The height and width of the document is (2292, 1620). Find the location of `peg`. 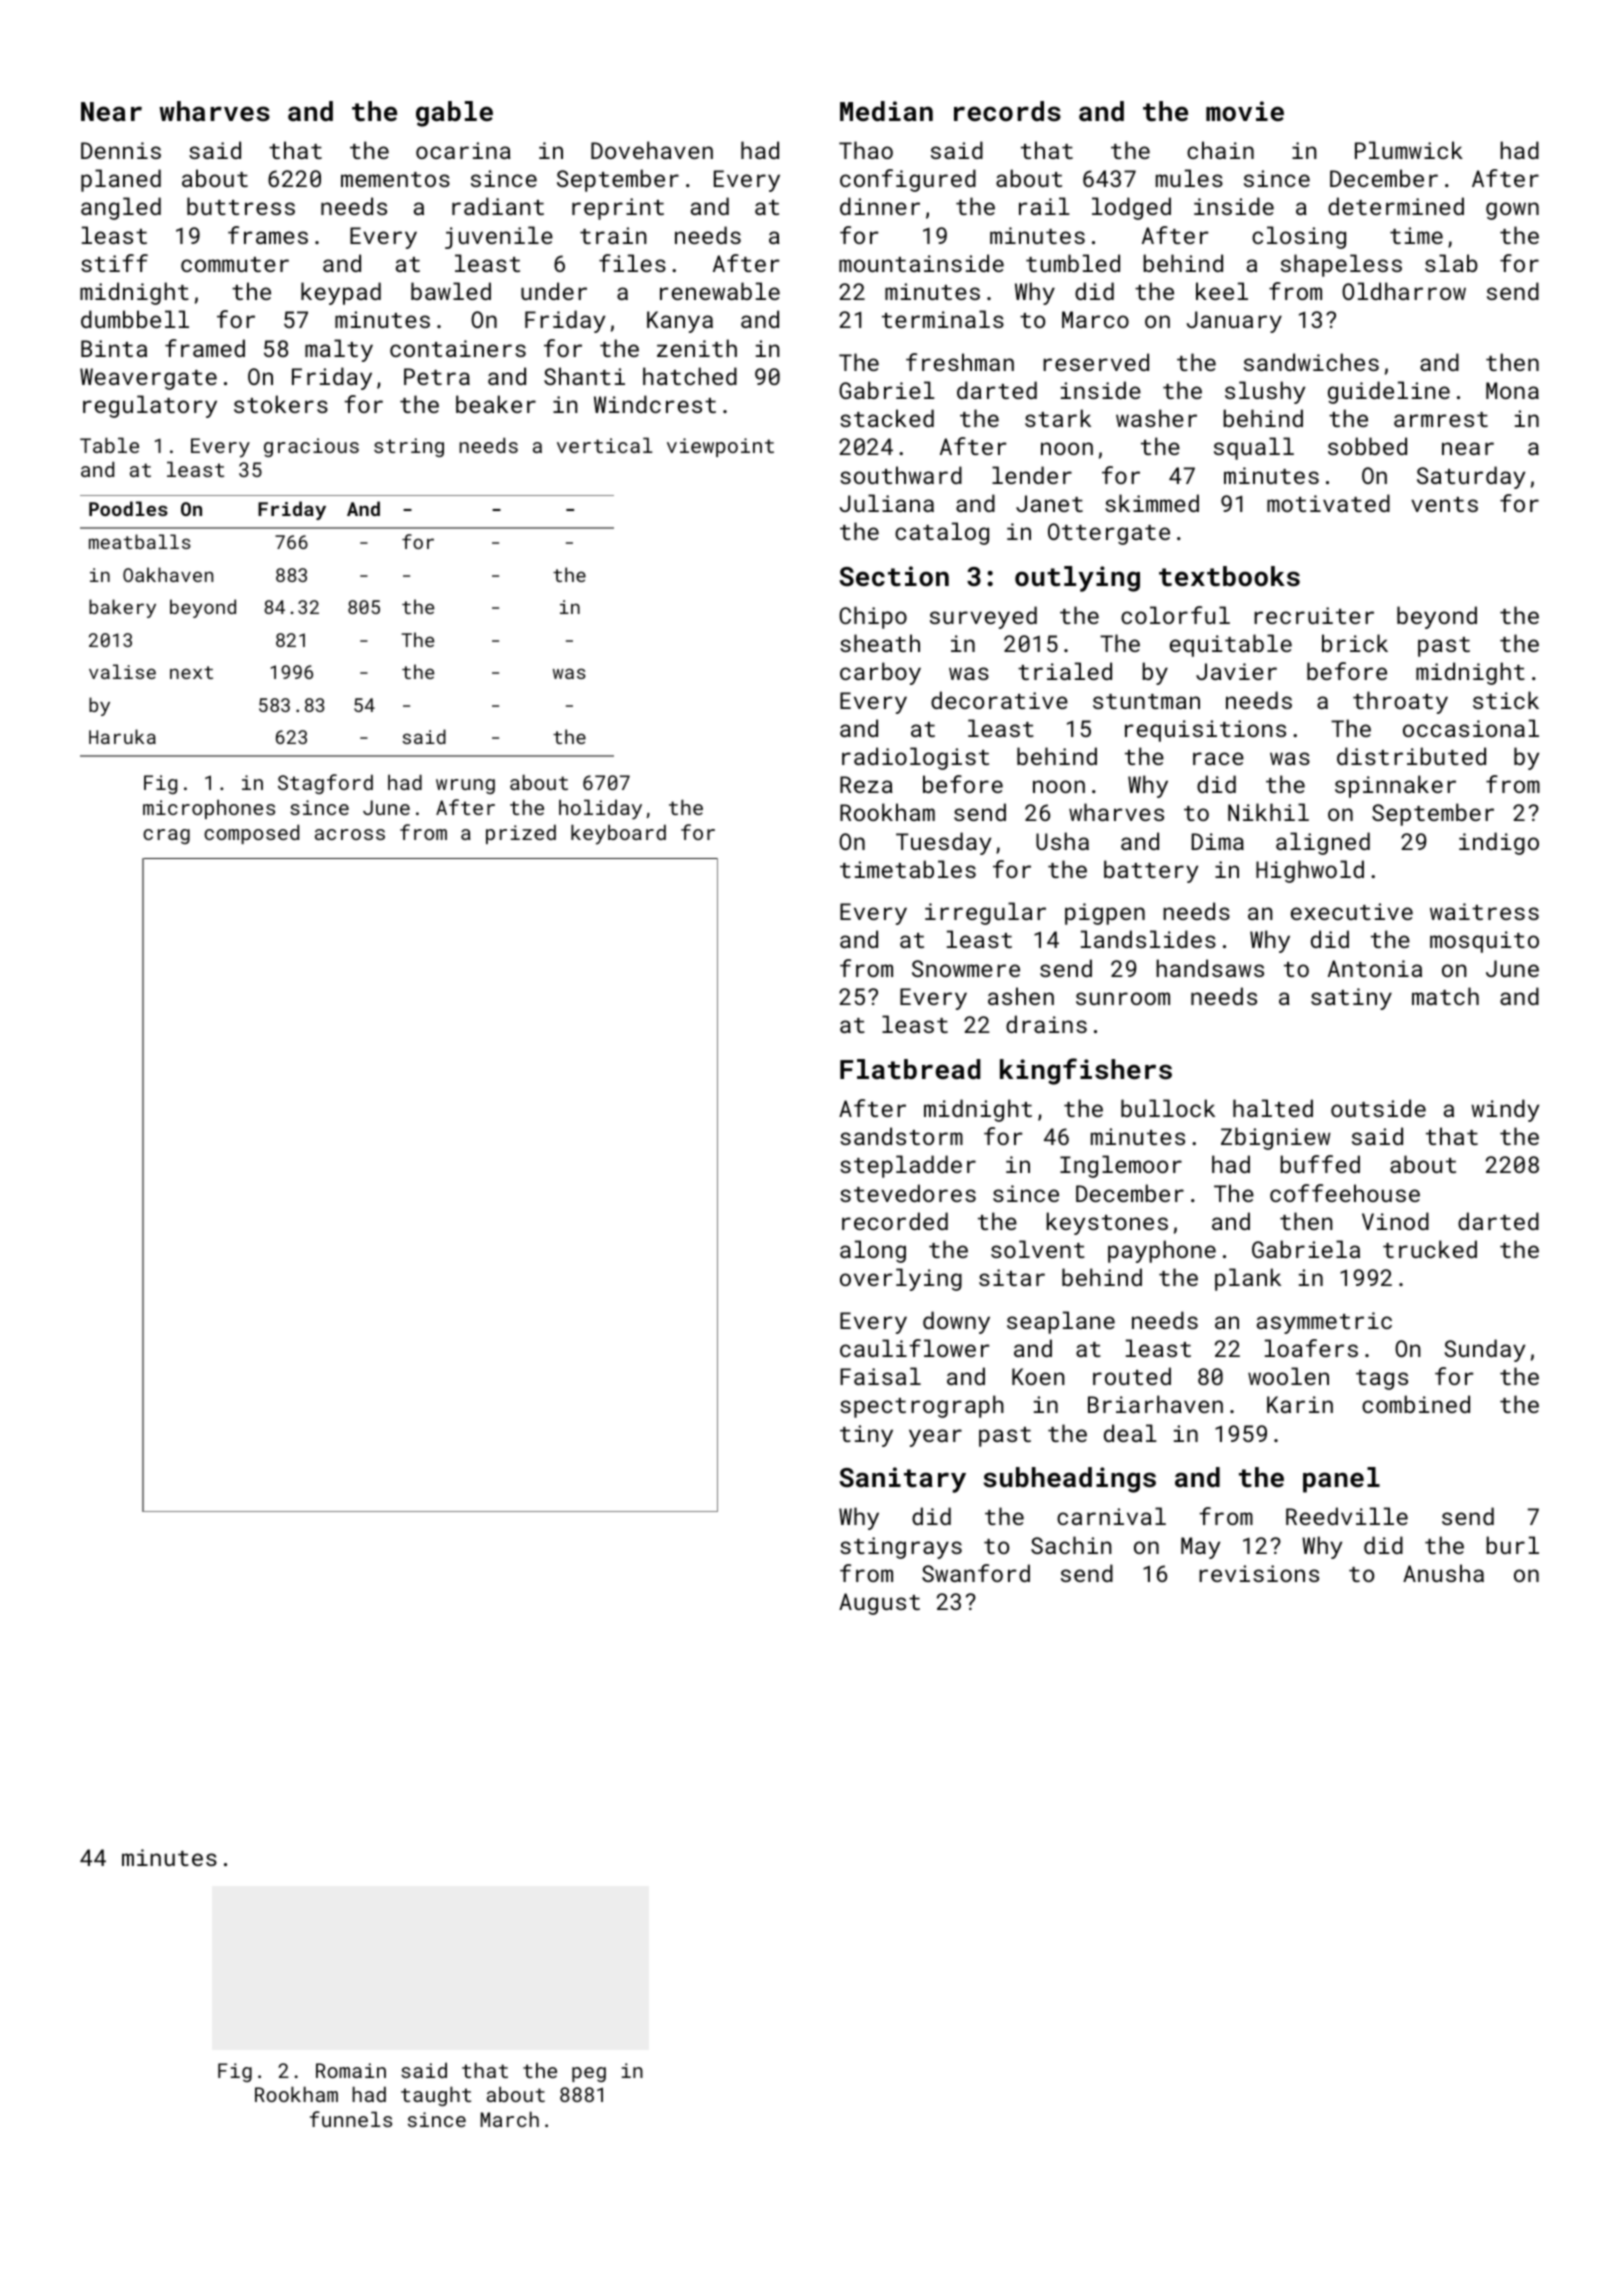

peg is located at coordinates (589, 2074).
